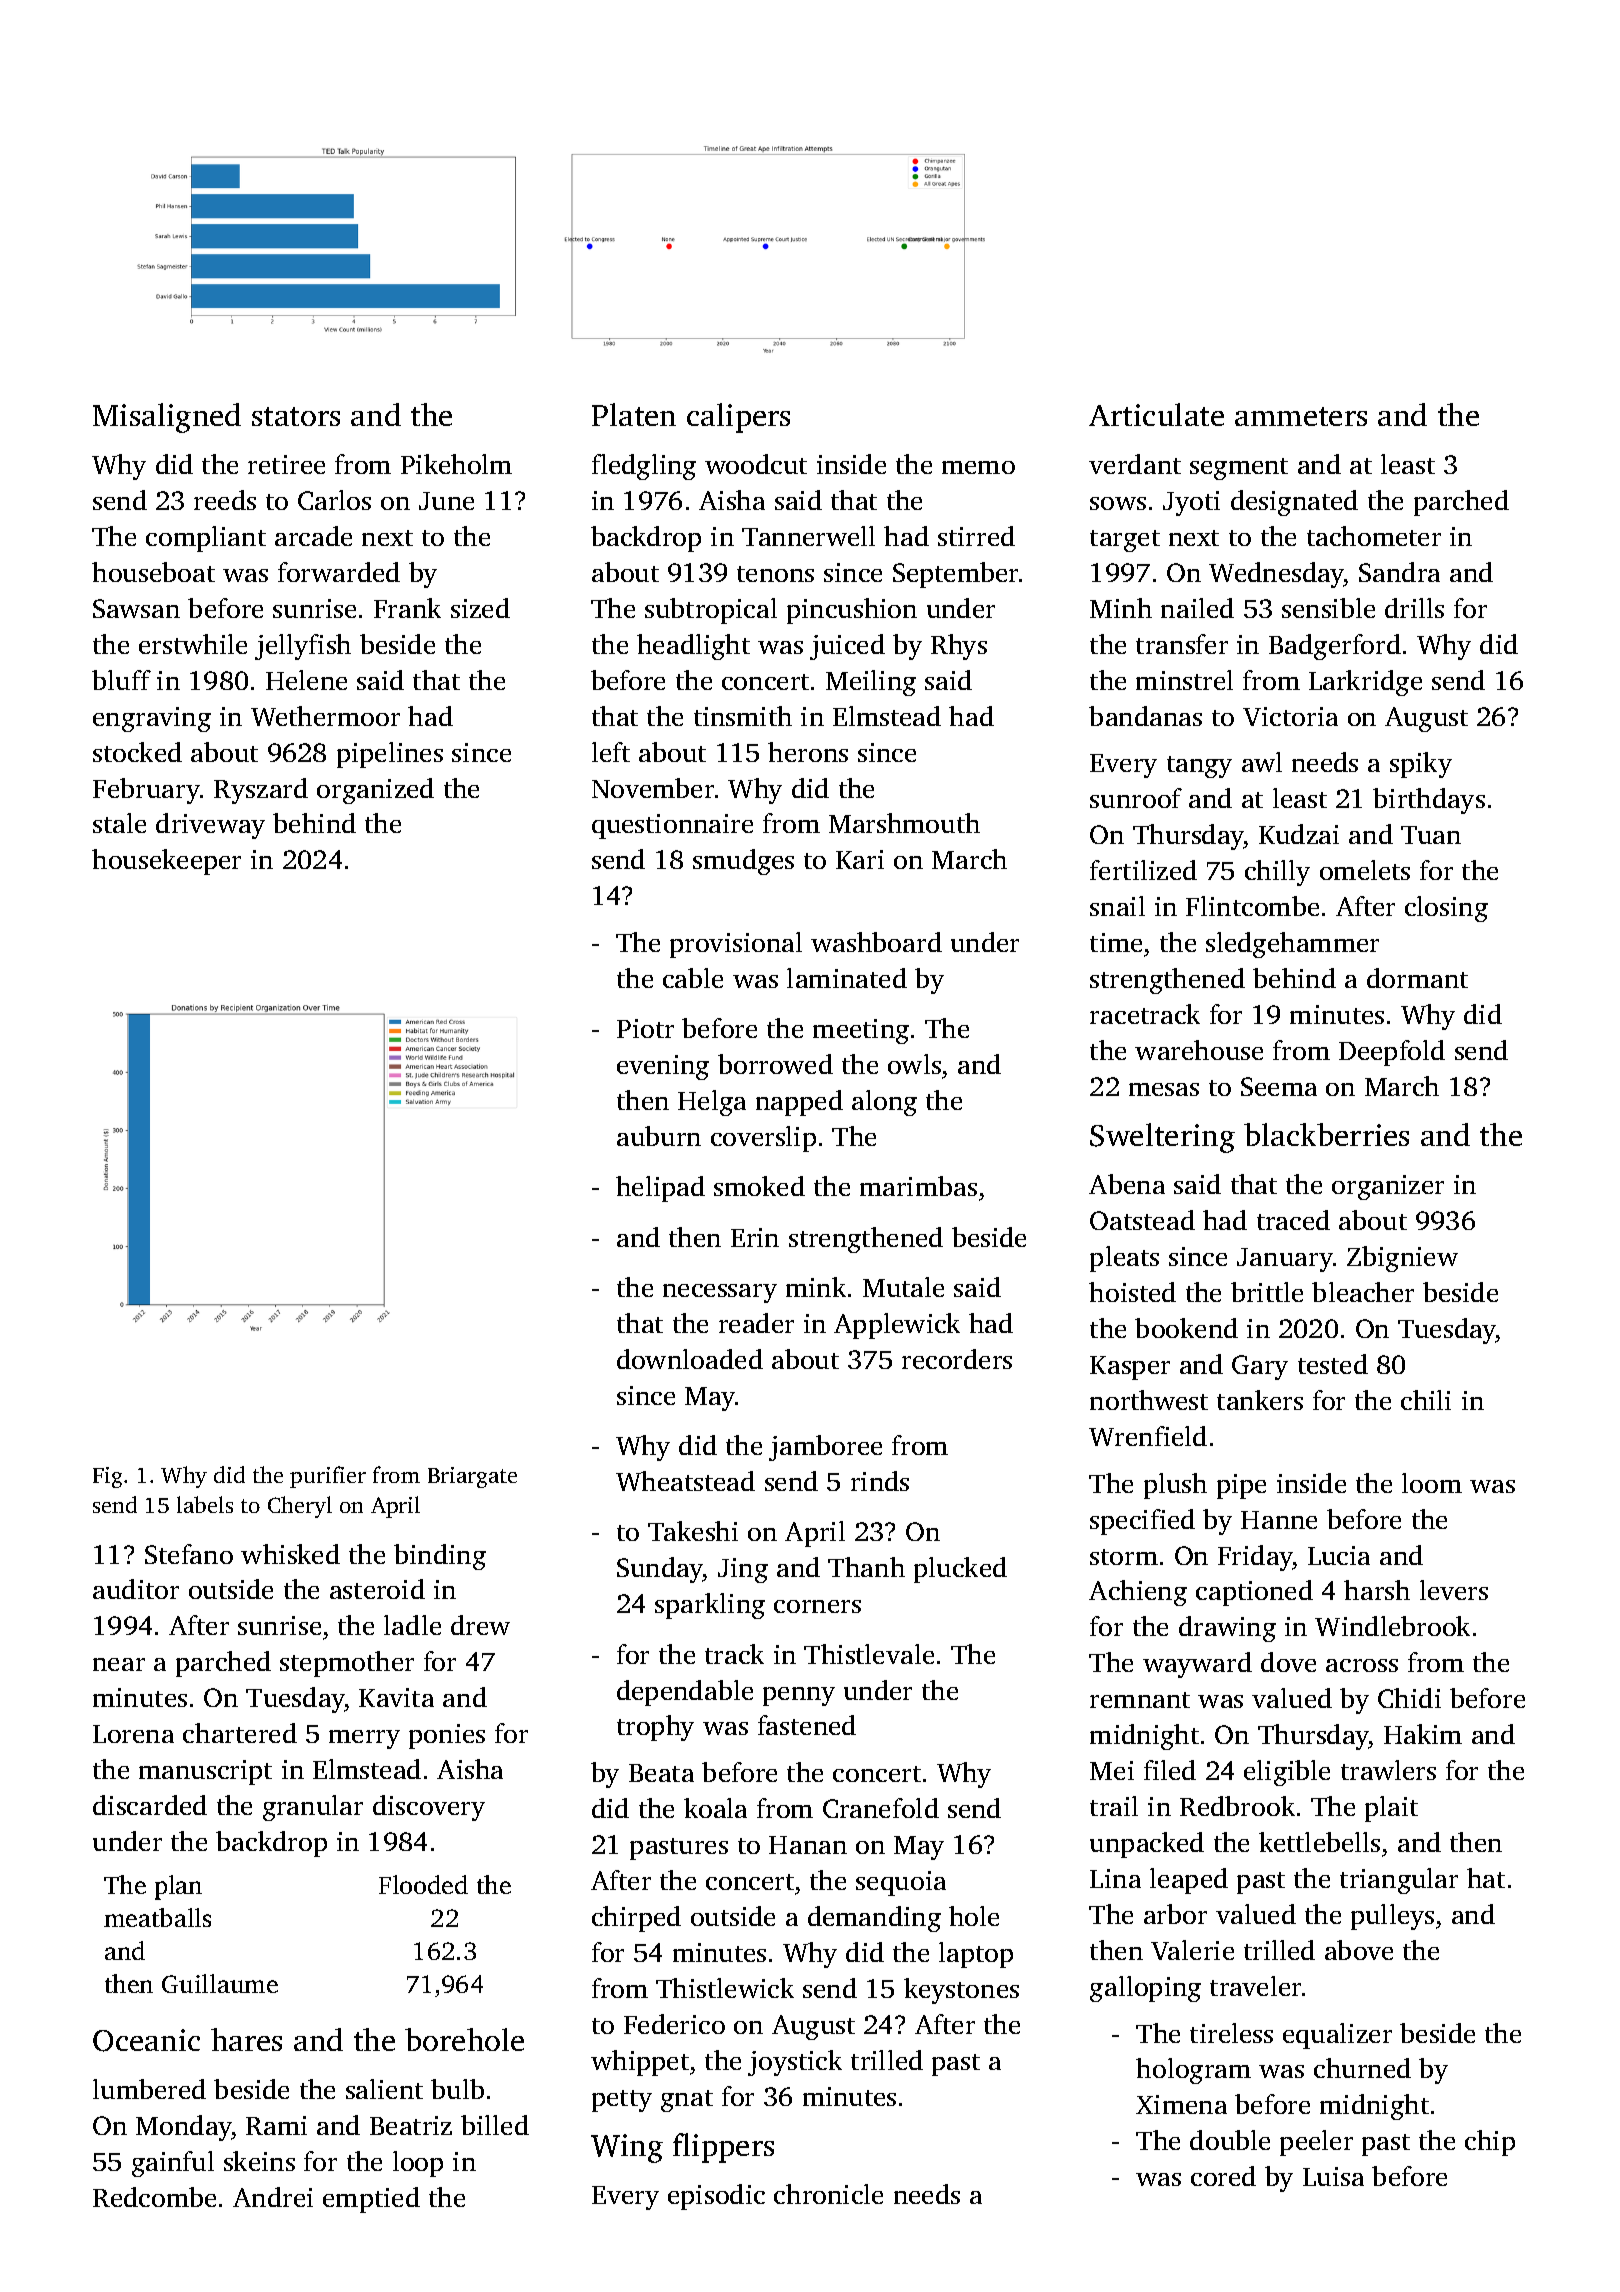 The width and height of the screenshot is (1620, 2292). What do you see at coordinates (153, 572) in the screenshot?
I see `houseboat` at bounding box center [153, 572].
